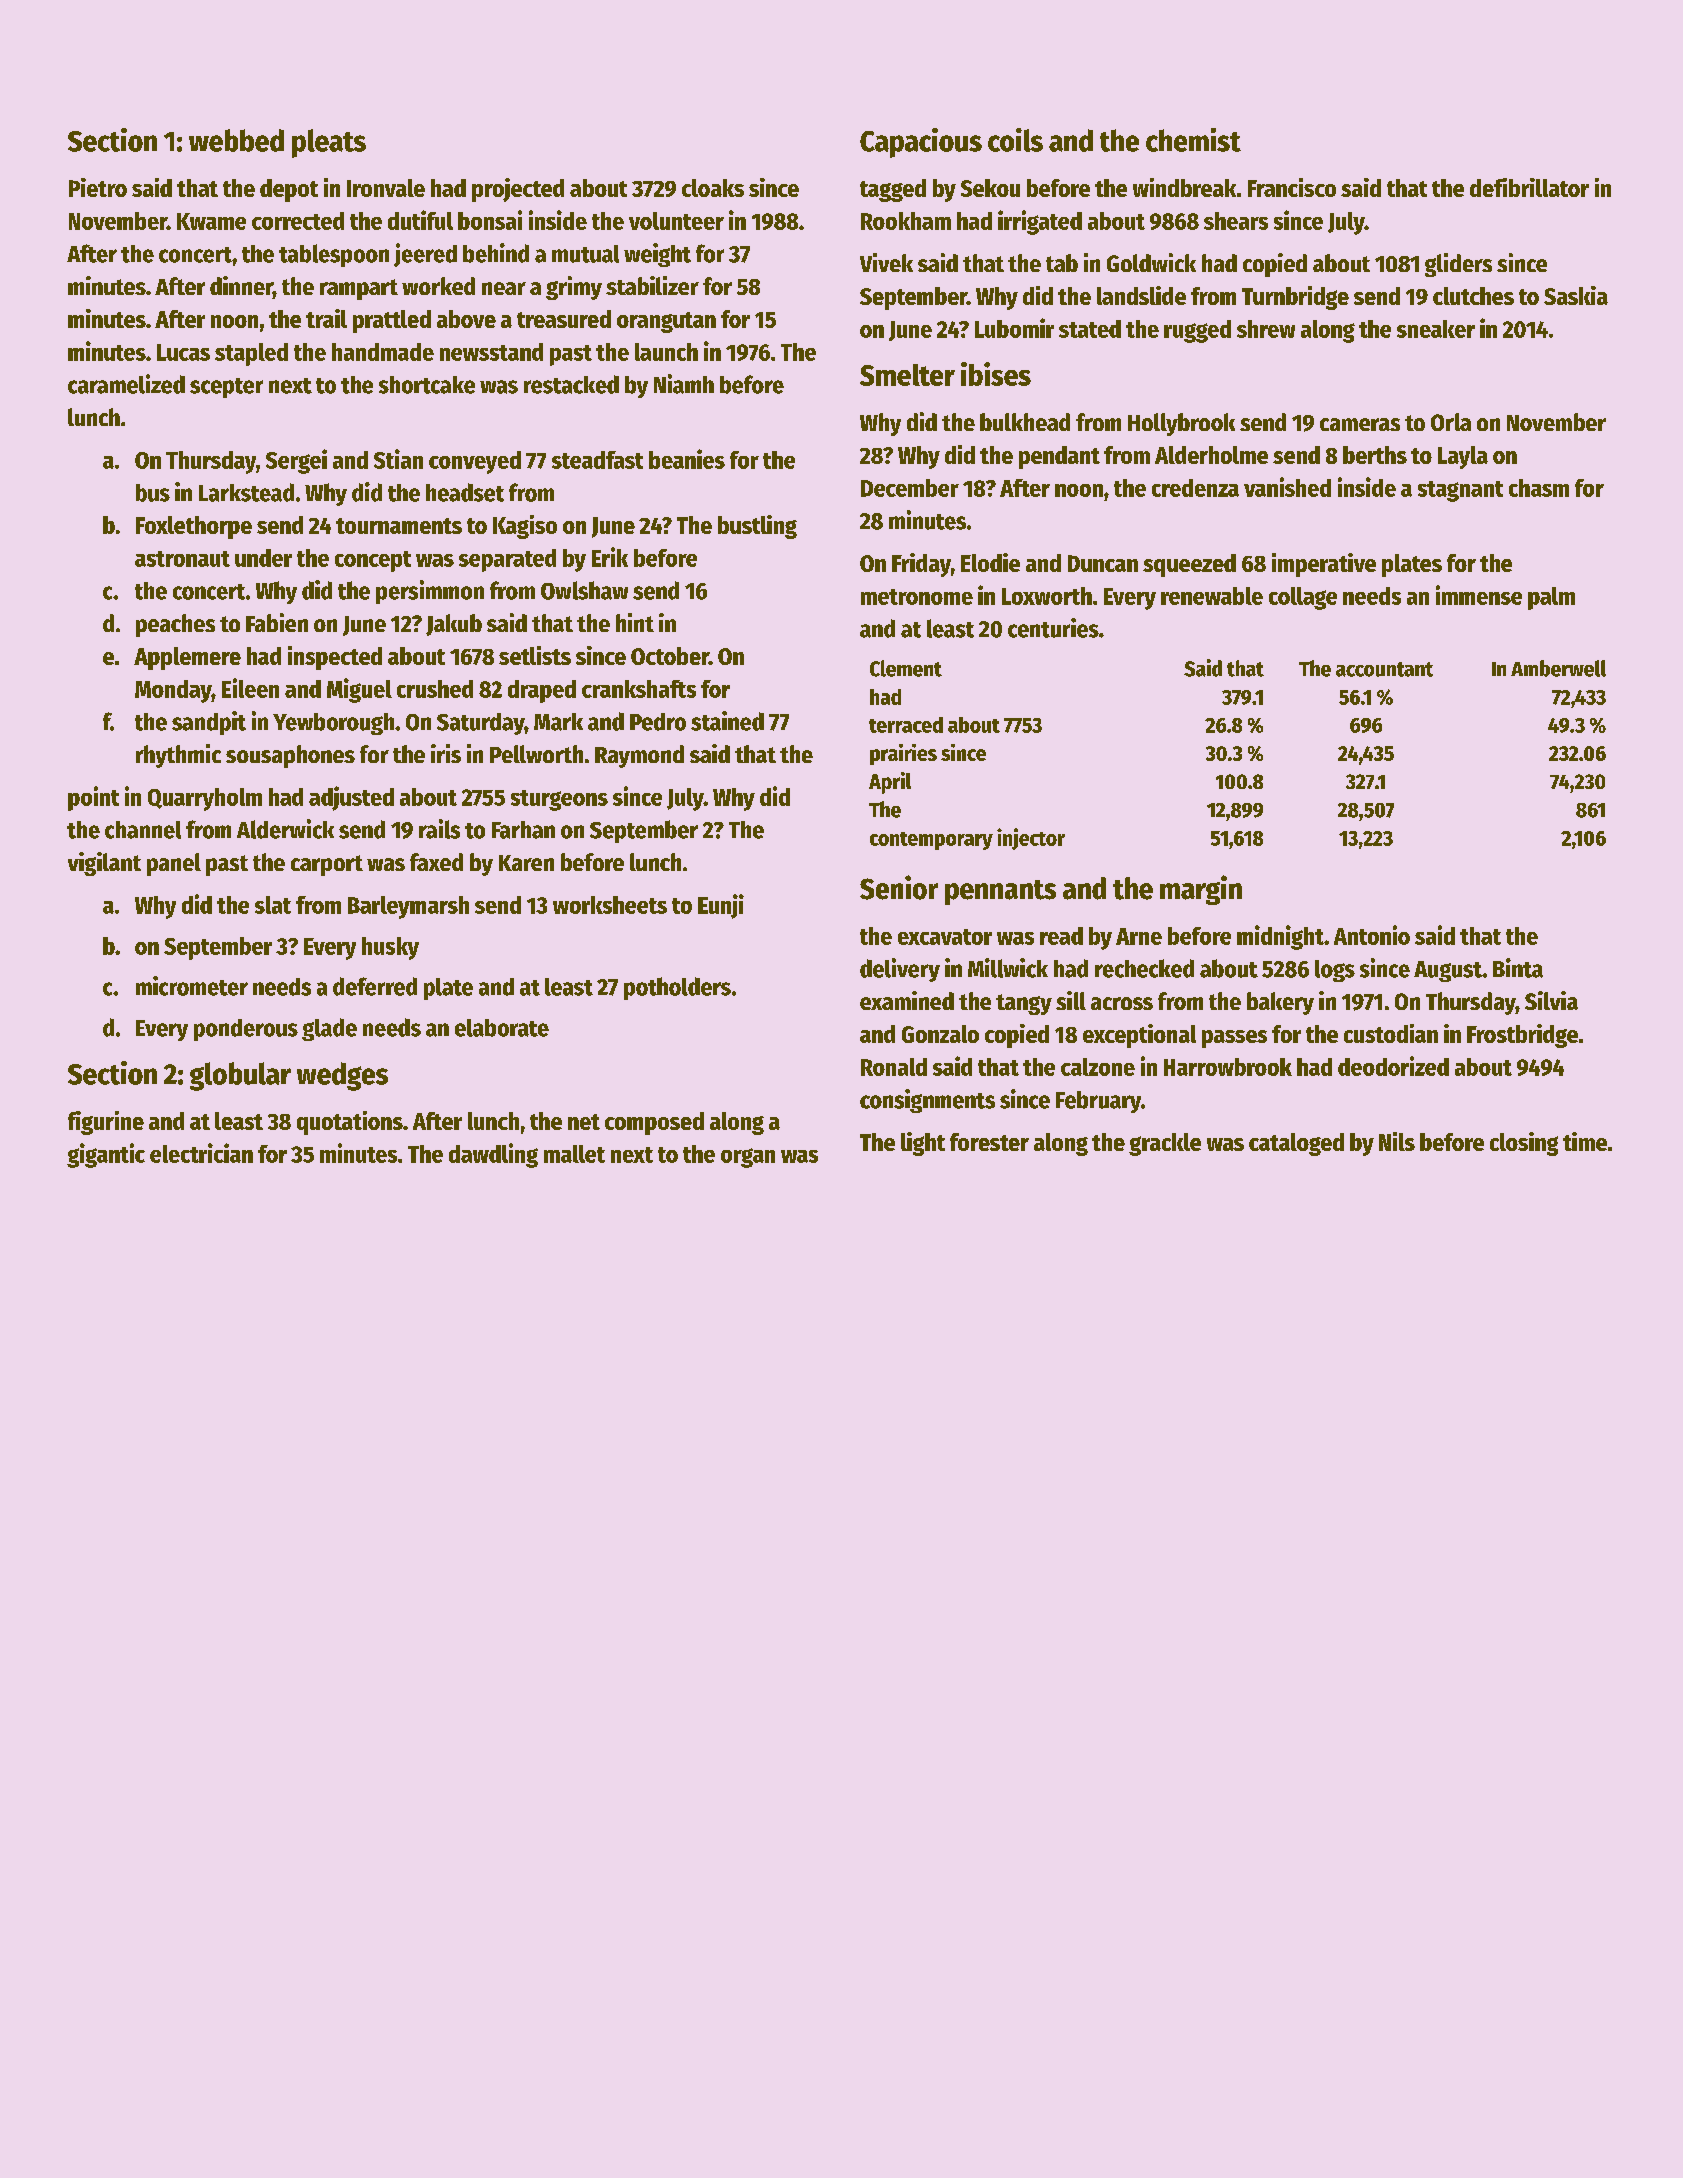  Describe the element at coordinates (910, 488) in the screenshot. I see `December` at that location.
